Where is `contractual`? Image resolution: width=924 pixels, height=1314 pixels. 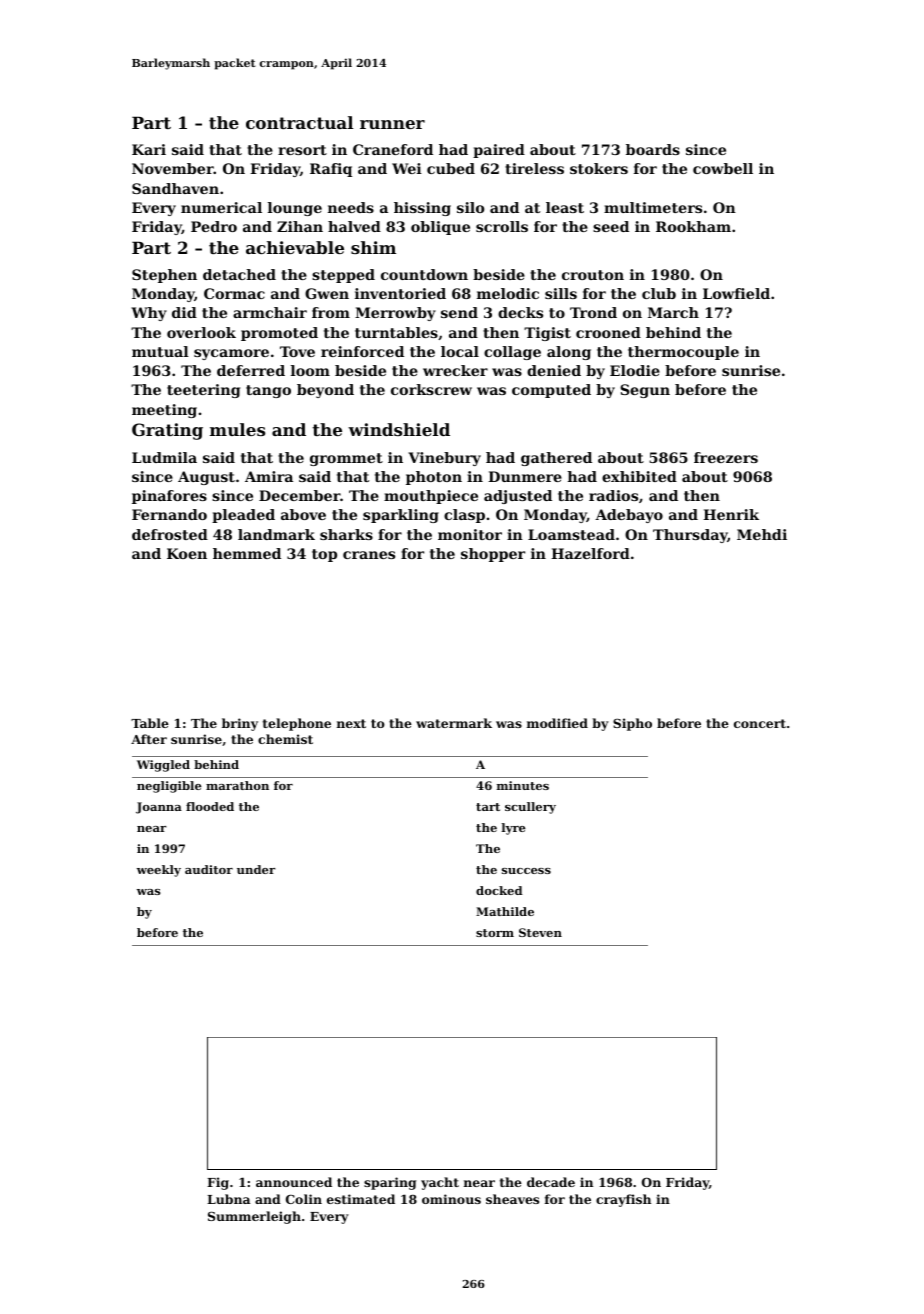 contractual is located at coordinates (299, 122).
